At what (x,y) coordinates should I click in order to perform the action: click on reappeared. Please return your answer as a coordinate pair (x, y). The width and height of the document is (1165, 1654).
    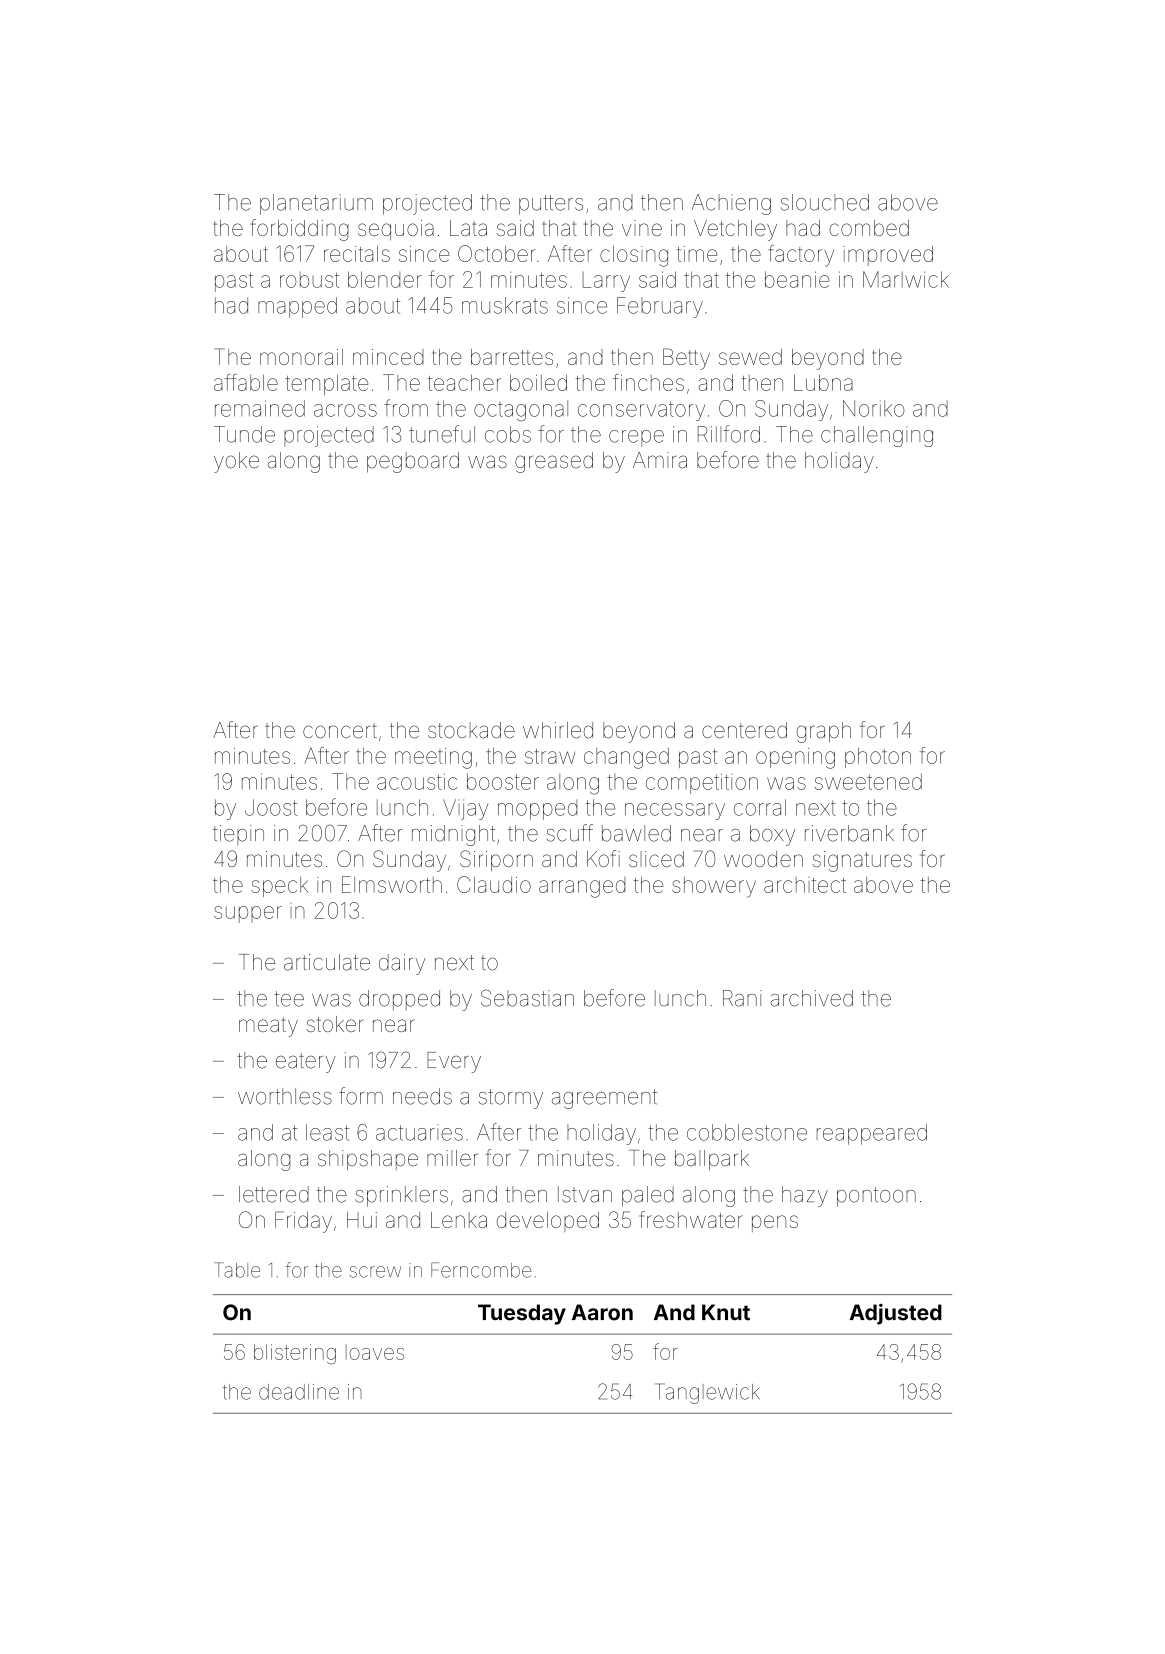
    Looking at the image, I should click on (872, 1134).
